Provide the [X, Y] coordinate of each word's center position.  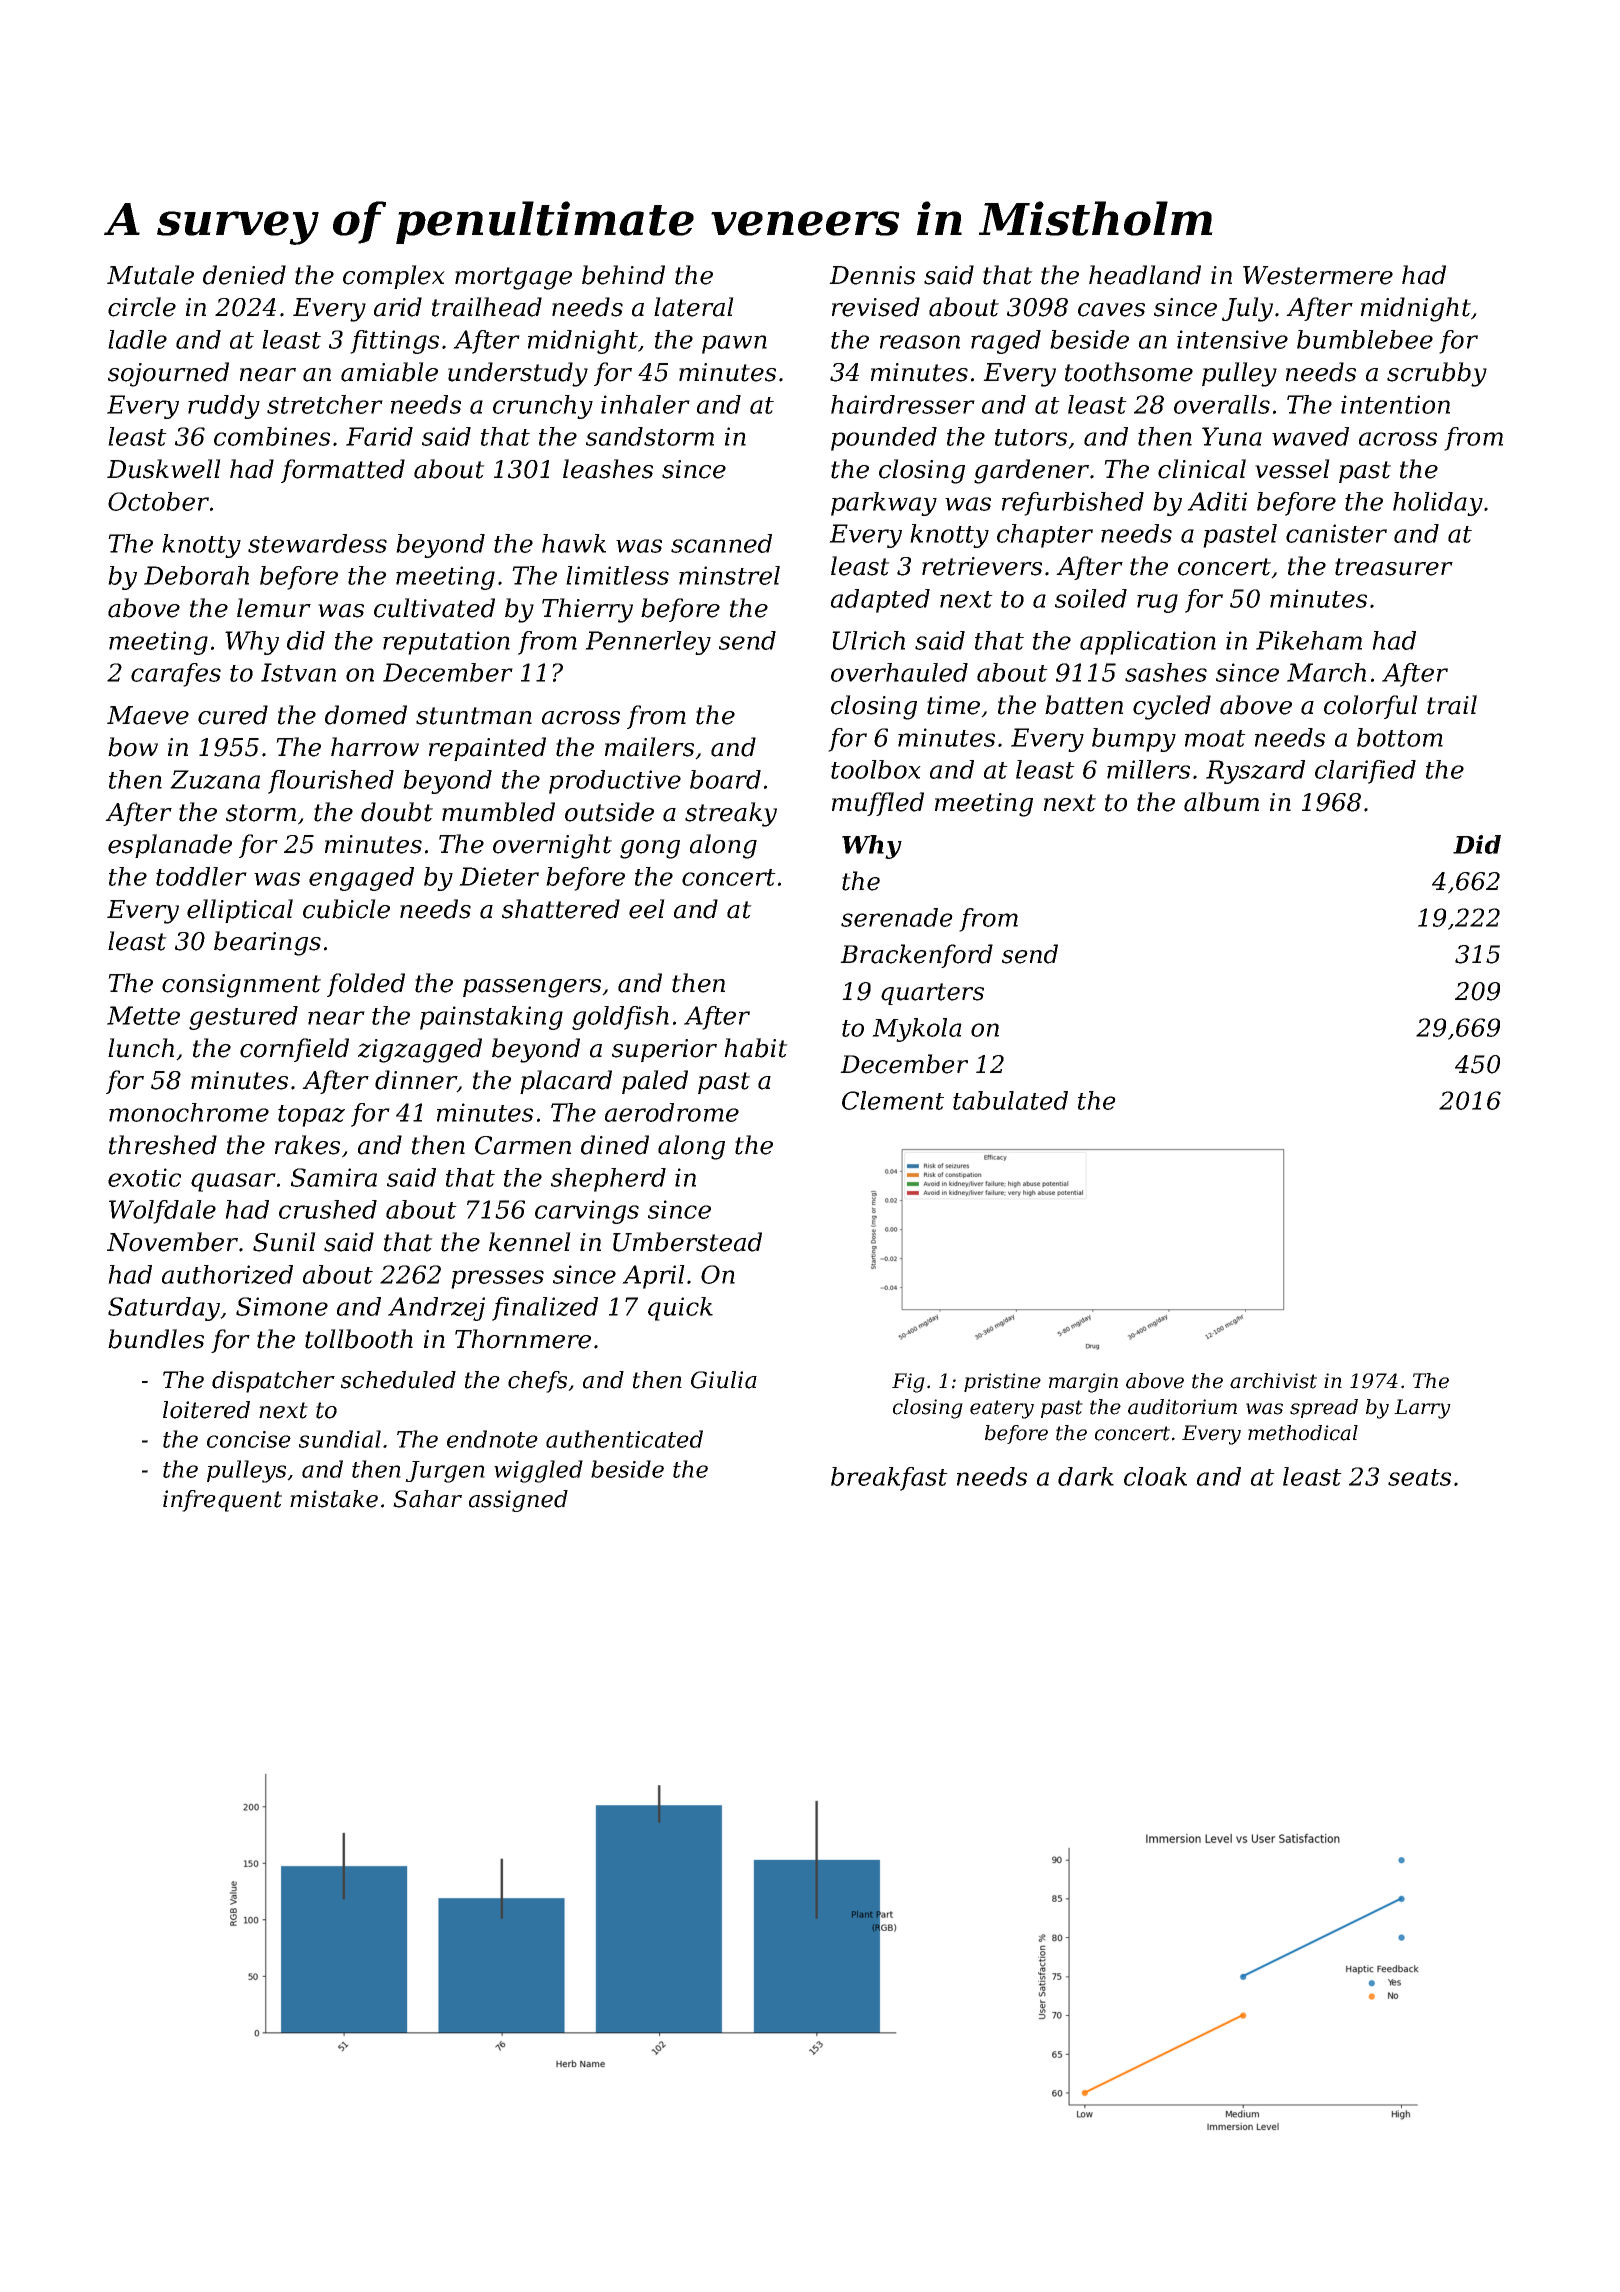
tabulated [1010, 1100]
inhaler [645, 404]
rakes [307, 1145]
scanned [721, 543]
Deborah [196, 575]
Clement [893, 1100]
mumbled [498, 812]
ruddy [224, 407]
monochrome [189, 1112]
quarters [932, 994]
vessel [1292, 469]
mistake [334, 1499]
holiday [1438, 504]
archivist [1273, 1381]
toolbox [876, 769]
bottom [1400, 737]
